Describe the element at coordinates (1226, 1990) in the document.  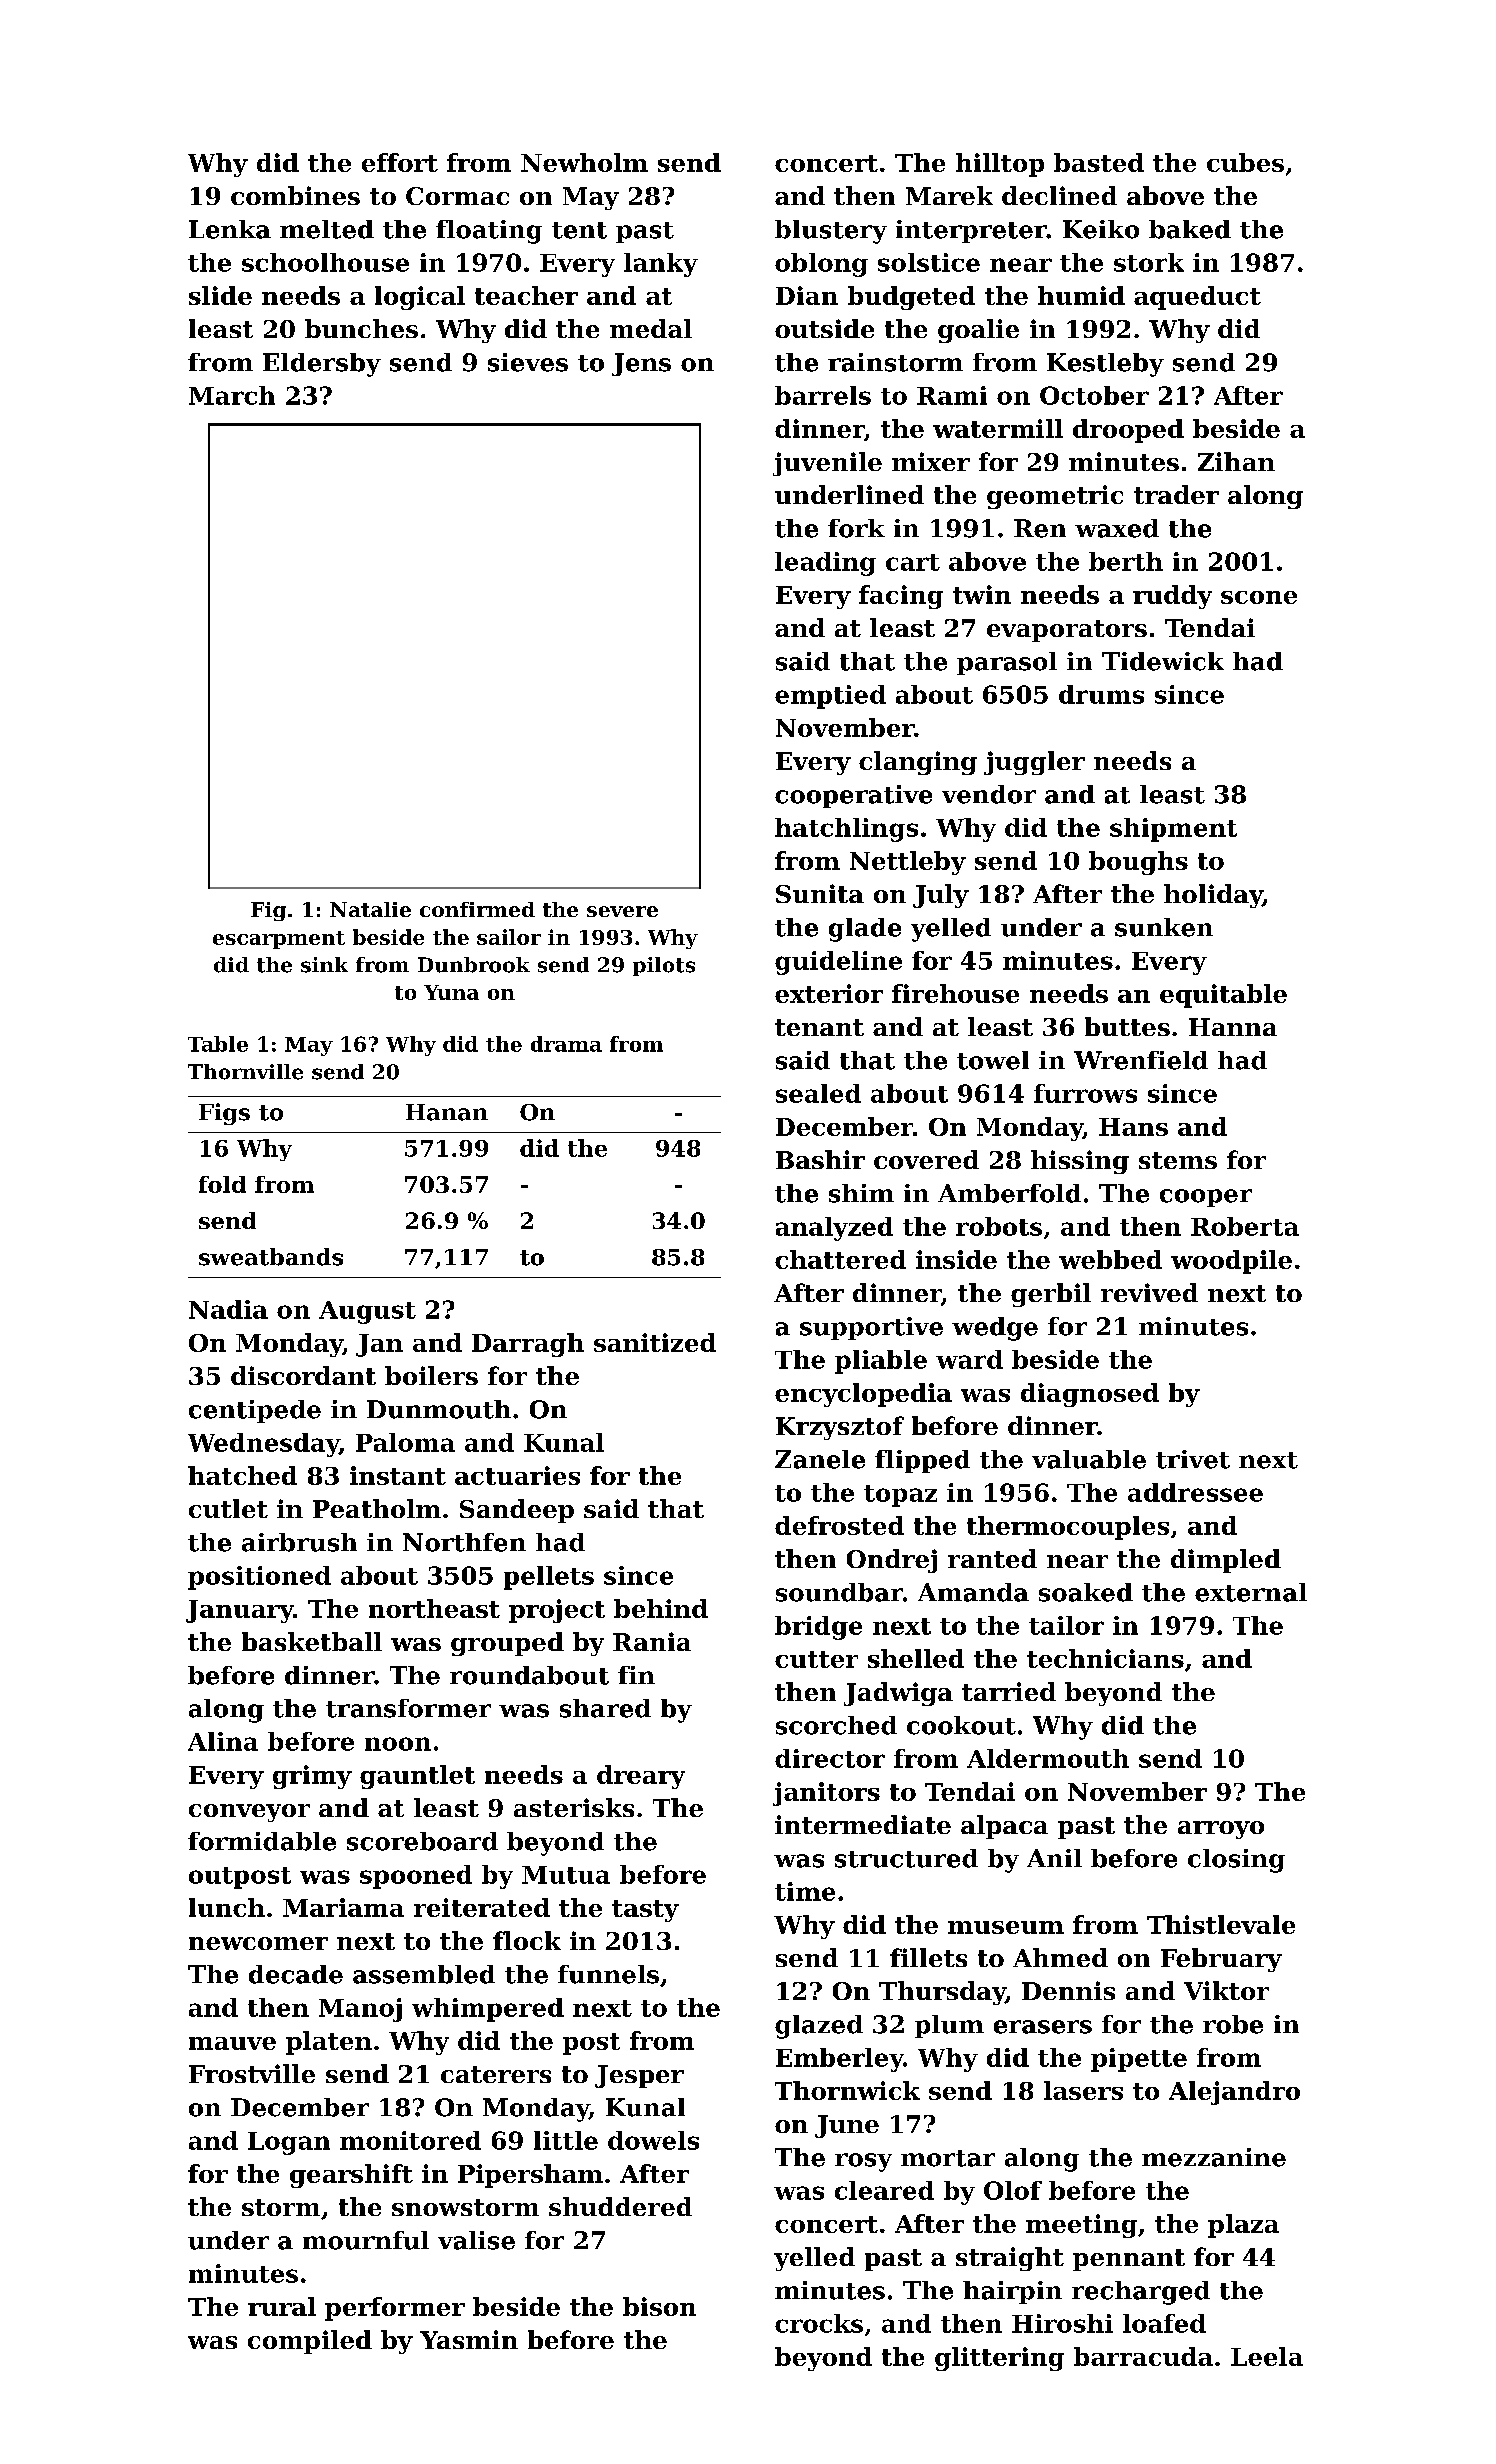
I see `Viktor` at that location.
